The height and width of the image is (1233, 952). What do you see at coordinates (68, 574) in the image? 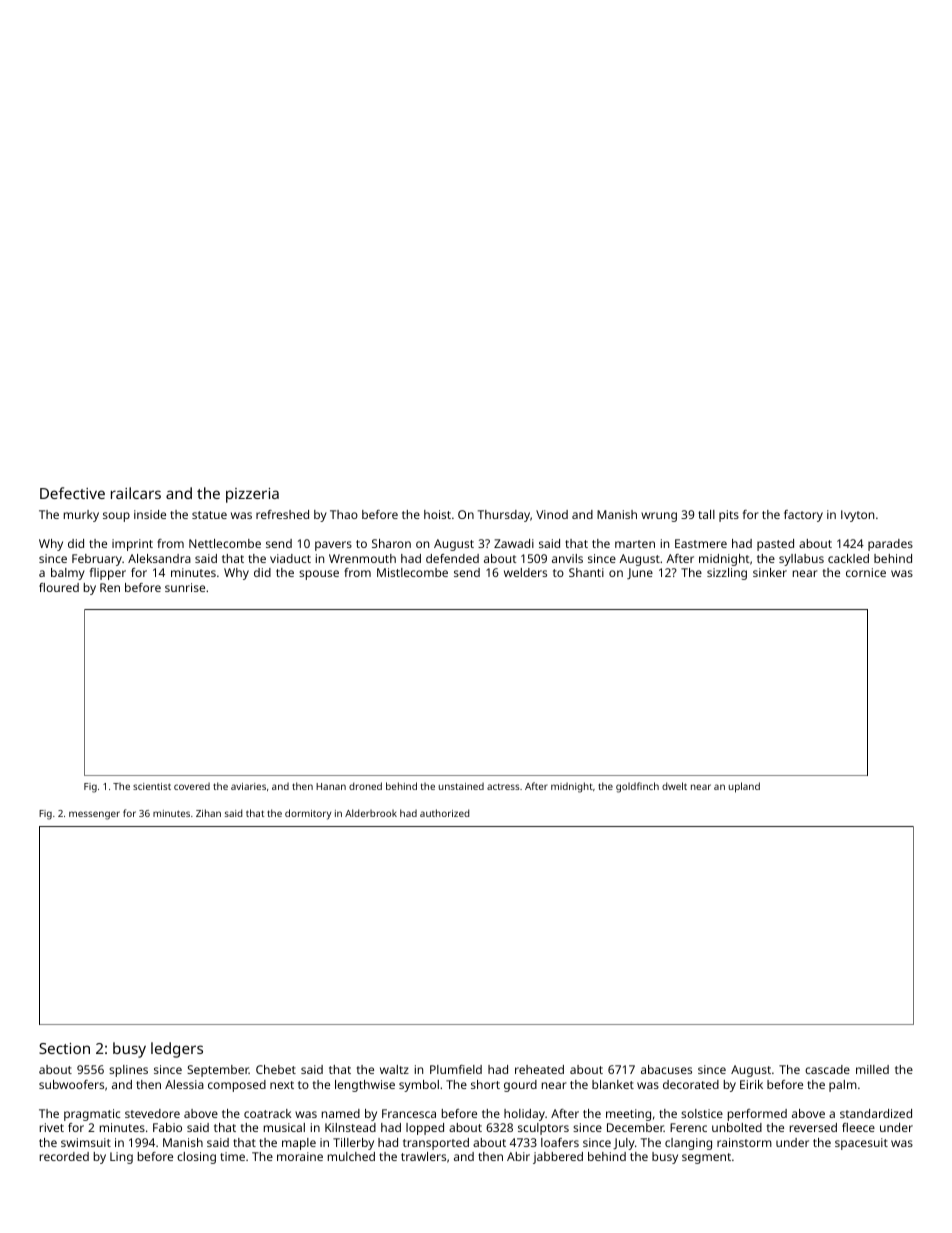
I see `balmy` at bounding box center [68, 574].
